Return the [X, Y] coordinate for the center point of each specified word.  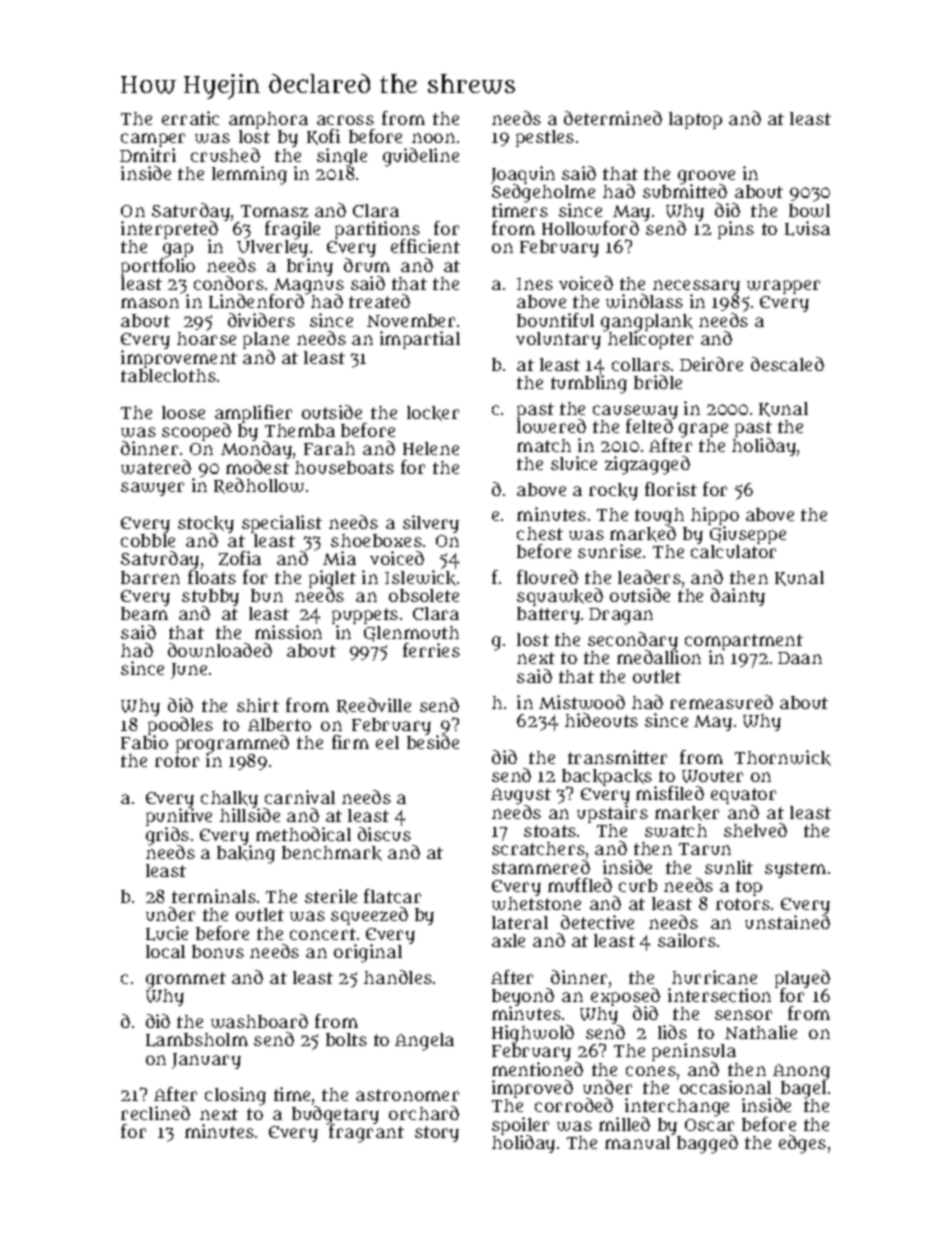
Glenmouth [411, 634]
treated [379, 301]
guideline [421, 157]
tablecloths [168, 375]
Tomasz [274, 211]
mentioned [537, 1069]
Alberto [279, 724]
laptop [695, 120]
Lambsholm [197, 1040]
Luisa [807, 228]
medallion [659, 657]
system [795, 870]
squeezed [369, 916]
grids [167, 836]
